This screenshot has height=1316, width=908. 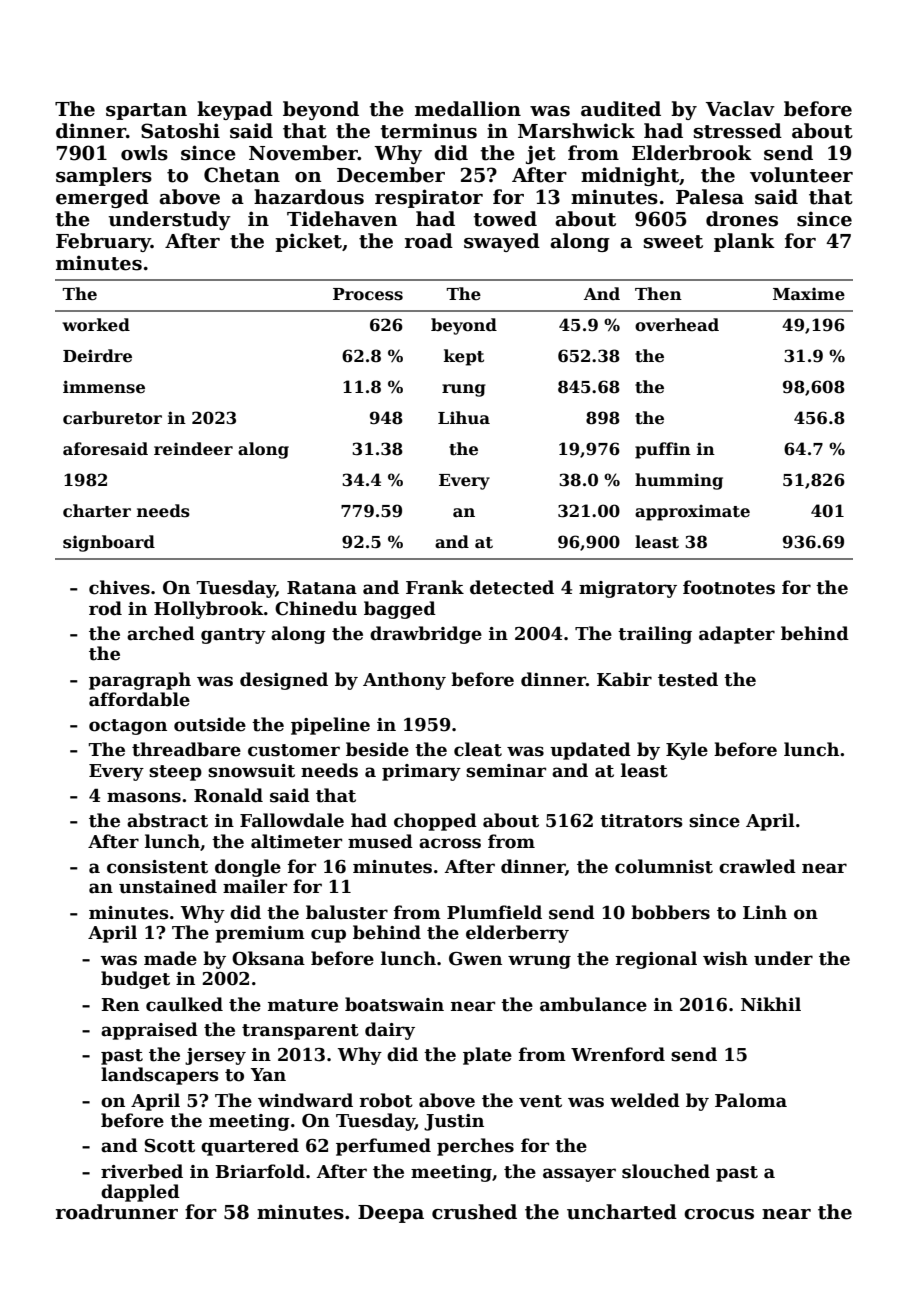 I want to click on bobbers, so click(x=670, y=912).
